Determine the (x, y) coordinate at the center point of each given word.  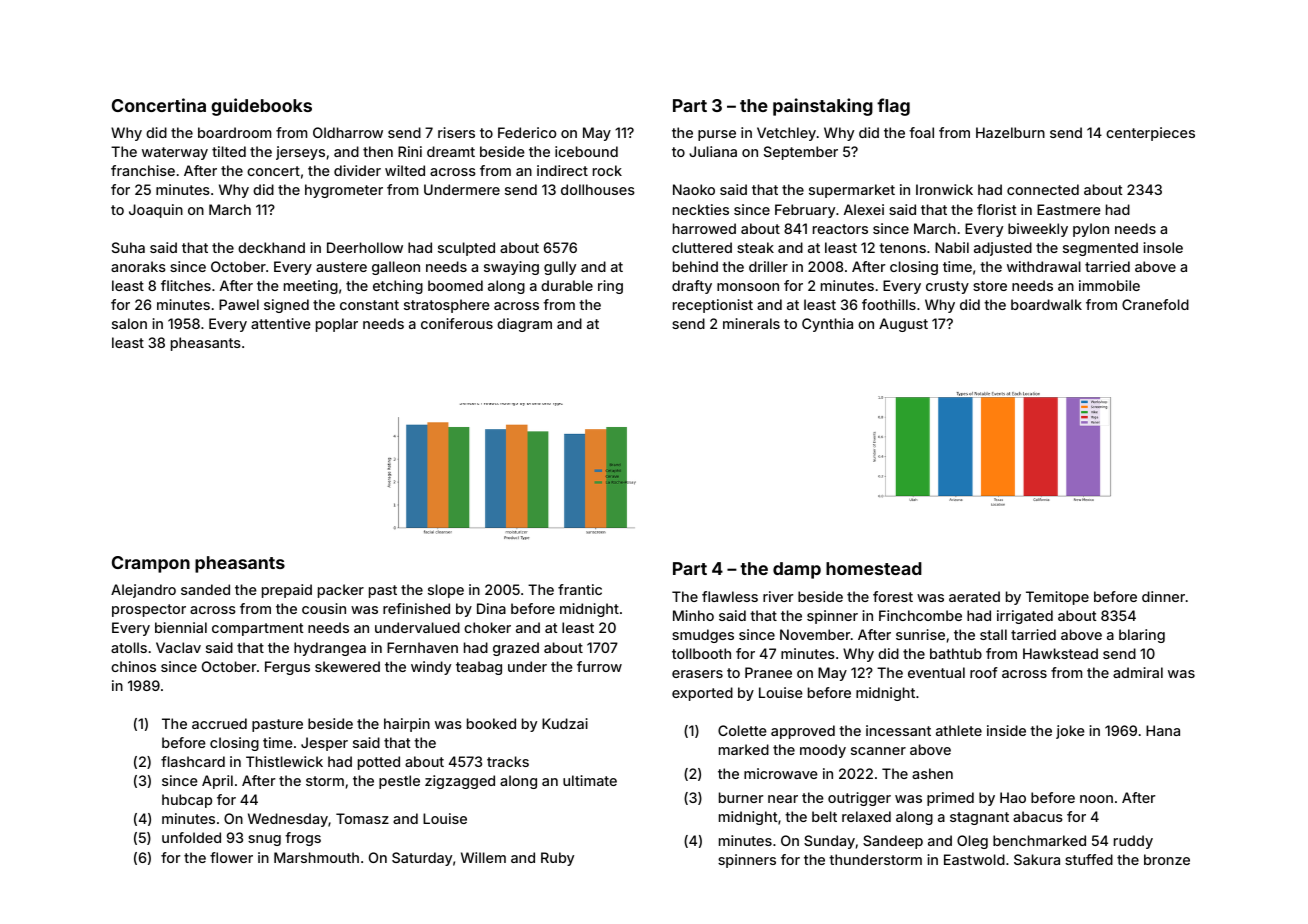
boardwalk (1046, 304)
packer (341, 591)
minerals (751, 323)
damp (797, 570)
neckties (701, 209)
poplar (337, 325)
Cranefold (1155, 304)
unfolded (191, 837)
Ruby (557, 859)
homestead (874, 568)
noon (1096, 799)
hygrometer (344, 191)
